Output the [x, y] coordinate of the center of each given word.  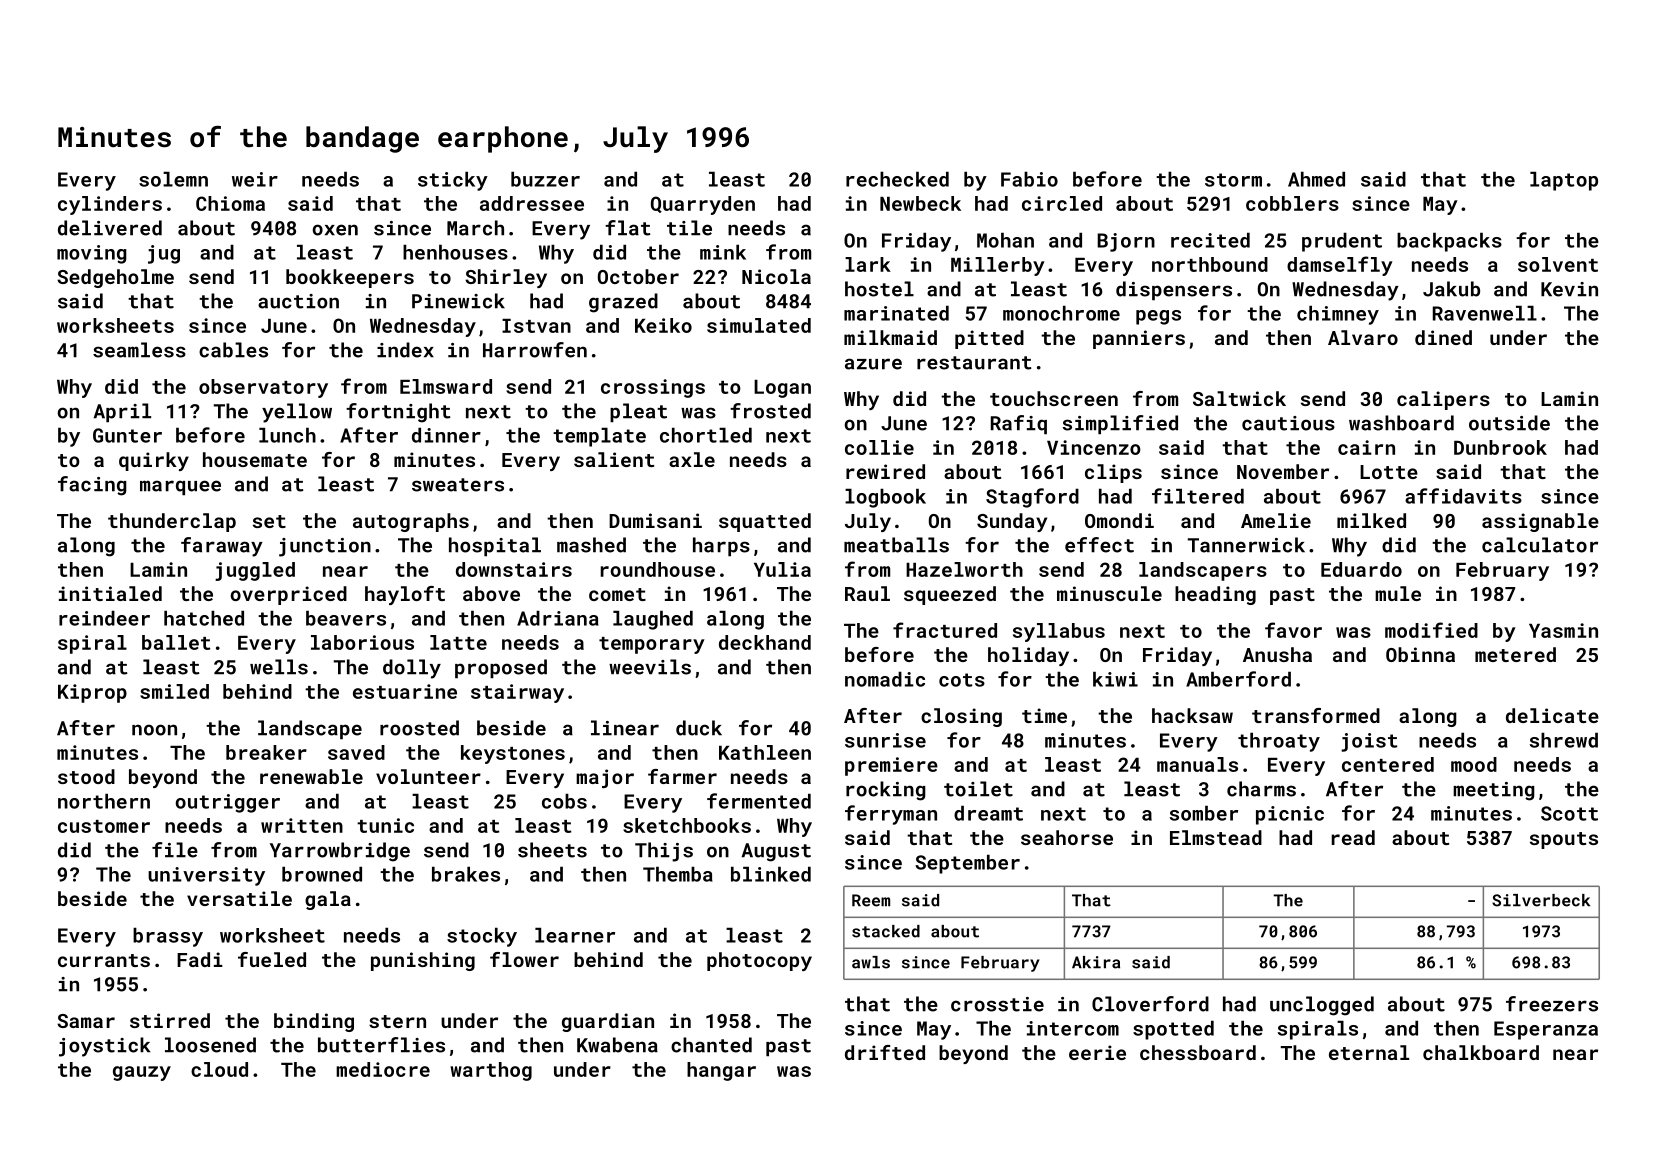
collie [879, 447]
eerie [1097, 1052]
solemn [173, 179]
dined [1443, 337]
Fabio [1029, 179]
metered [1515, 654]
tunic [385, 825]
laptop [1564, 181]
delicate [1552, 715]
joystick [104, 1047]
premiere [891, 766]
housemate [255, 459]
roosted [419, 728]
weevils [650, 667]
